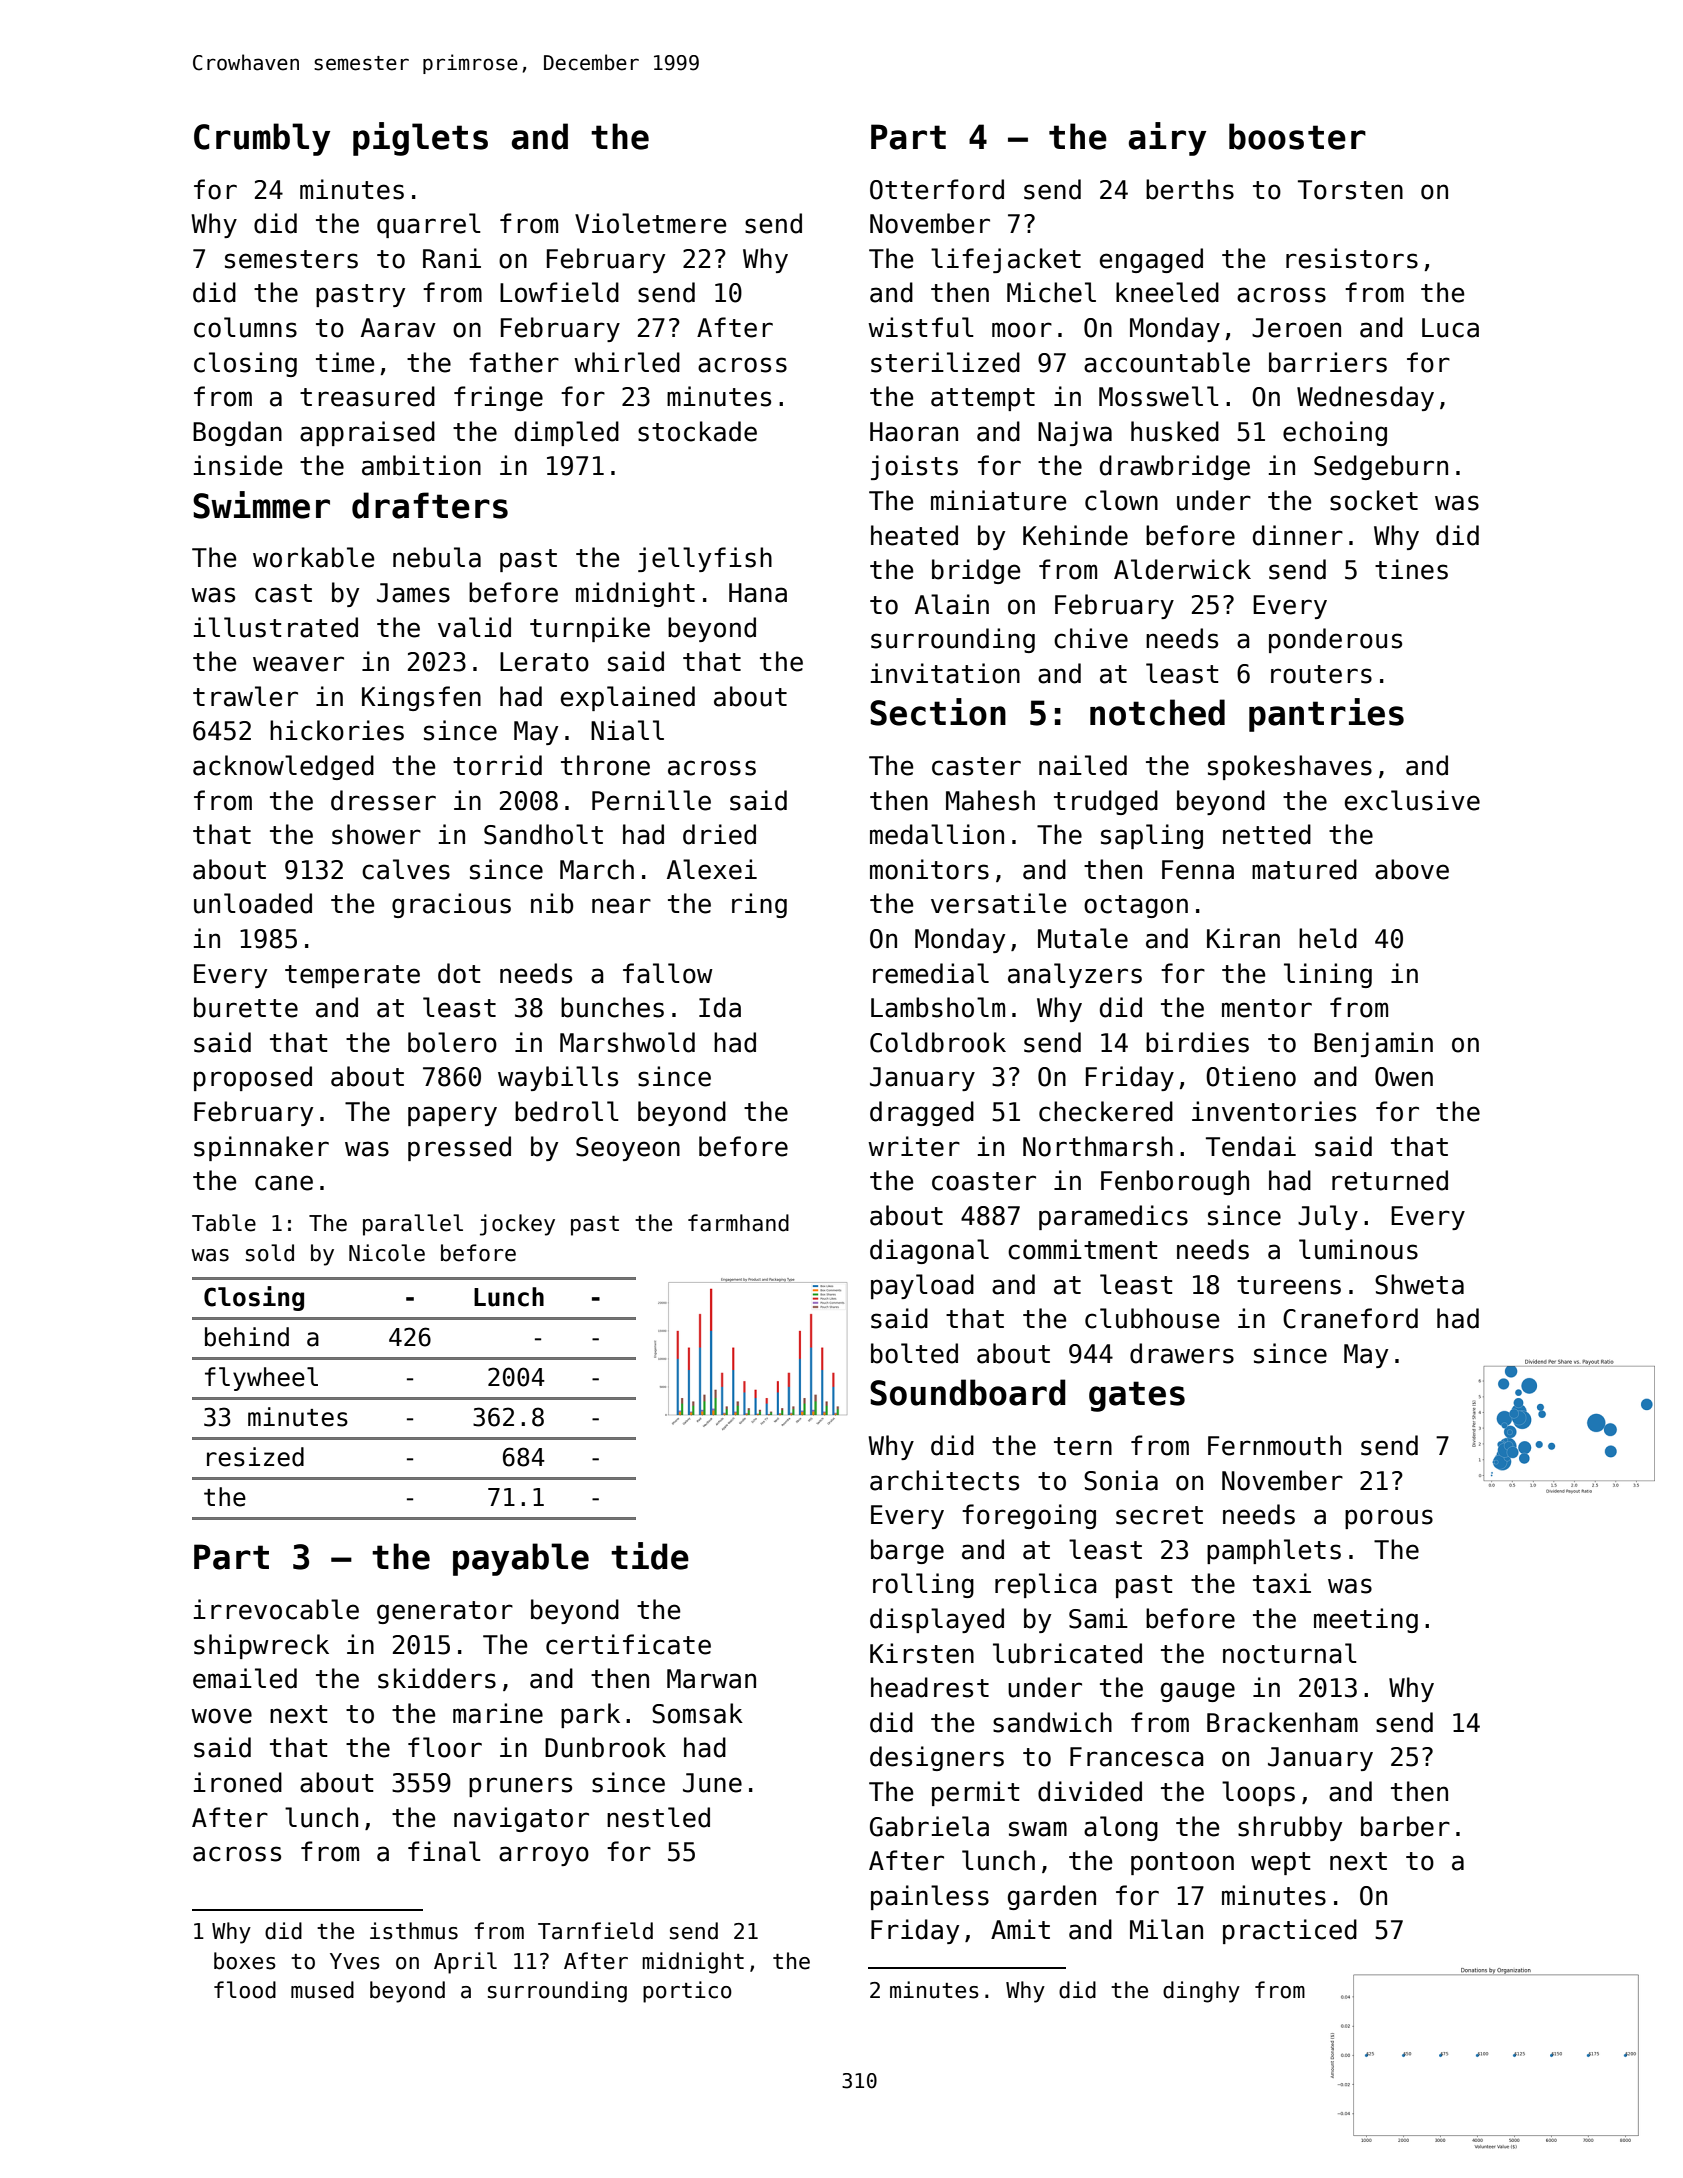  What do you see at coordinates (283, 767) in the document?
I see `acknowledged` at bounding box center [283, 767].
